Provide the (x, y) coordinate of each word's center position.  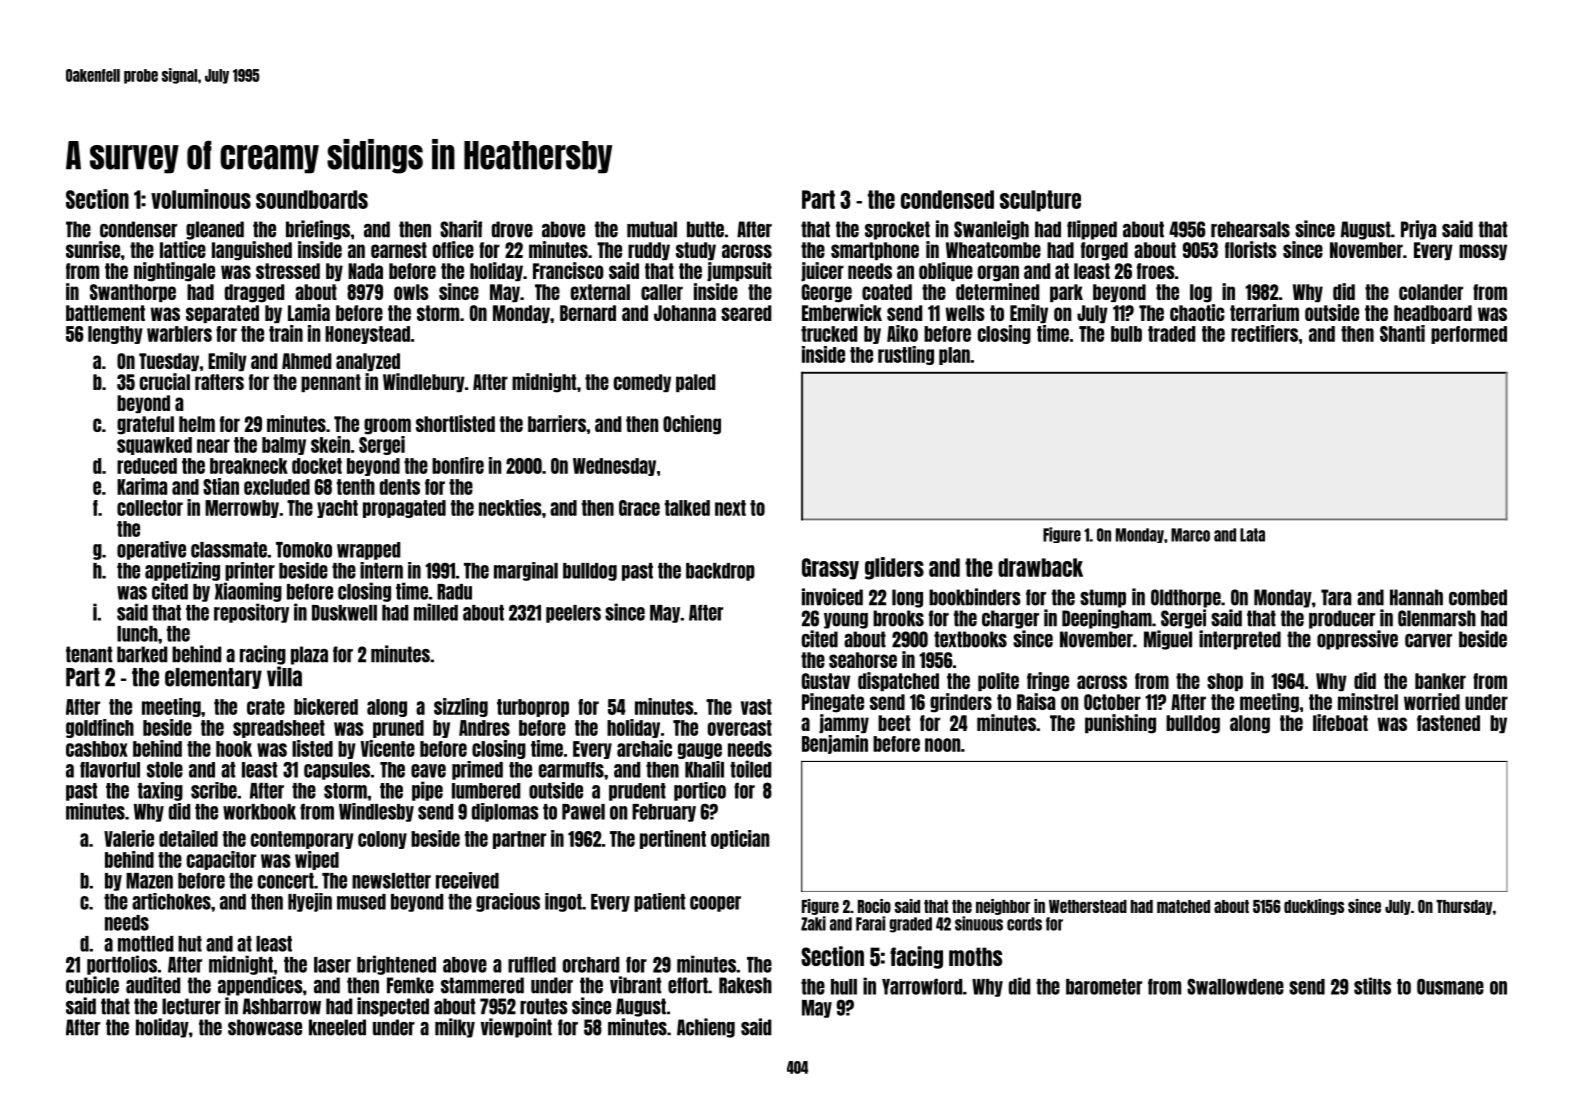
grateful (145, 425)
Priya (1418, 230)
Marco (1190, 535)
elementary (213, 678)
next (730, 508)
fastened (1448, 723)
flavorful (110, 770)
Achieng (706, 1028)
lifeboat (1340, 722)
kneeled (337, 1027)
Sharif (461, 229)
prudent (637, 792)
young (846, 621)
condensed (947, 199)
